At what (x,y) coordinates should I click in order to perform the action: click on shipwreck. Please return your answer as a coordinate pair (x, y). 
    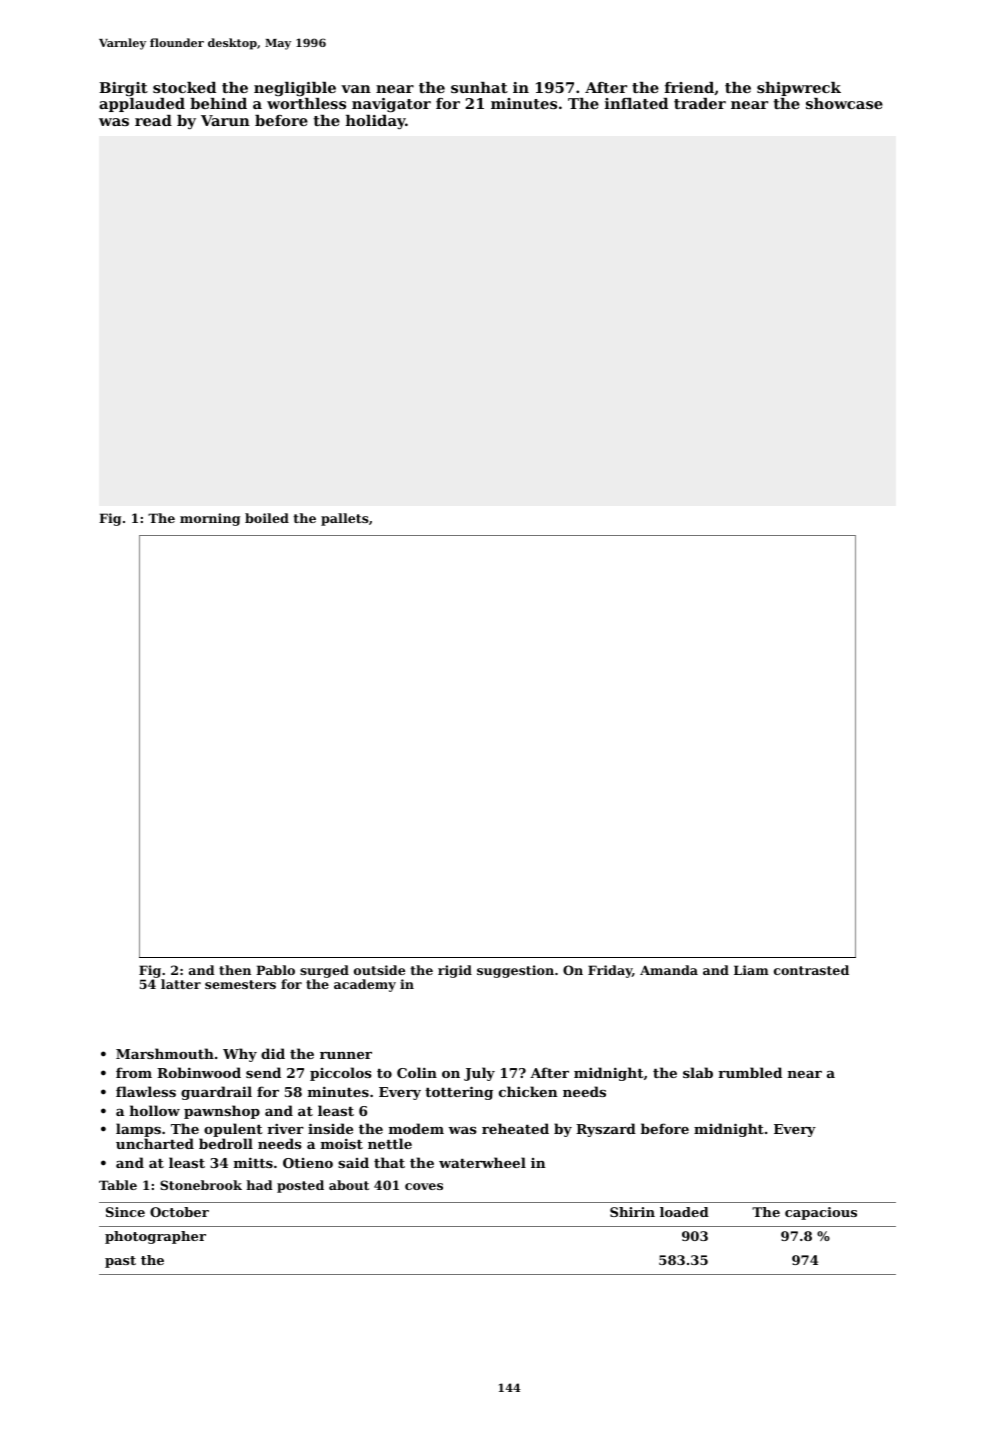
    Looking at the image, I should click on (799, 89).
